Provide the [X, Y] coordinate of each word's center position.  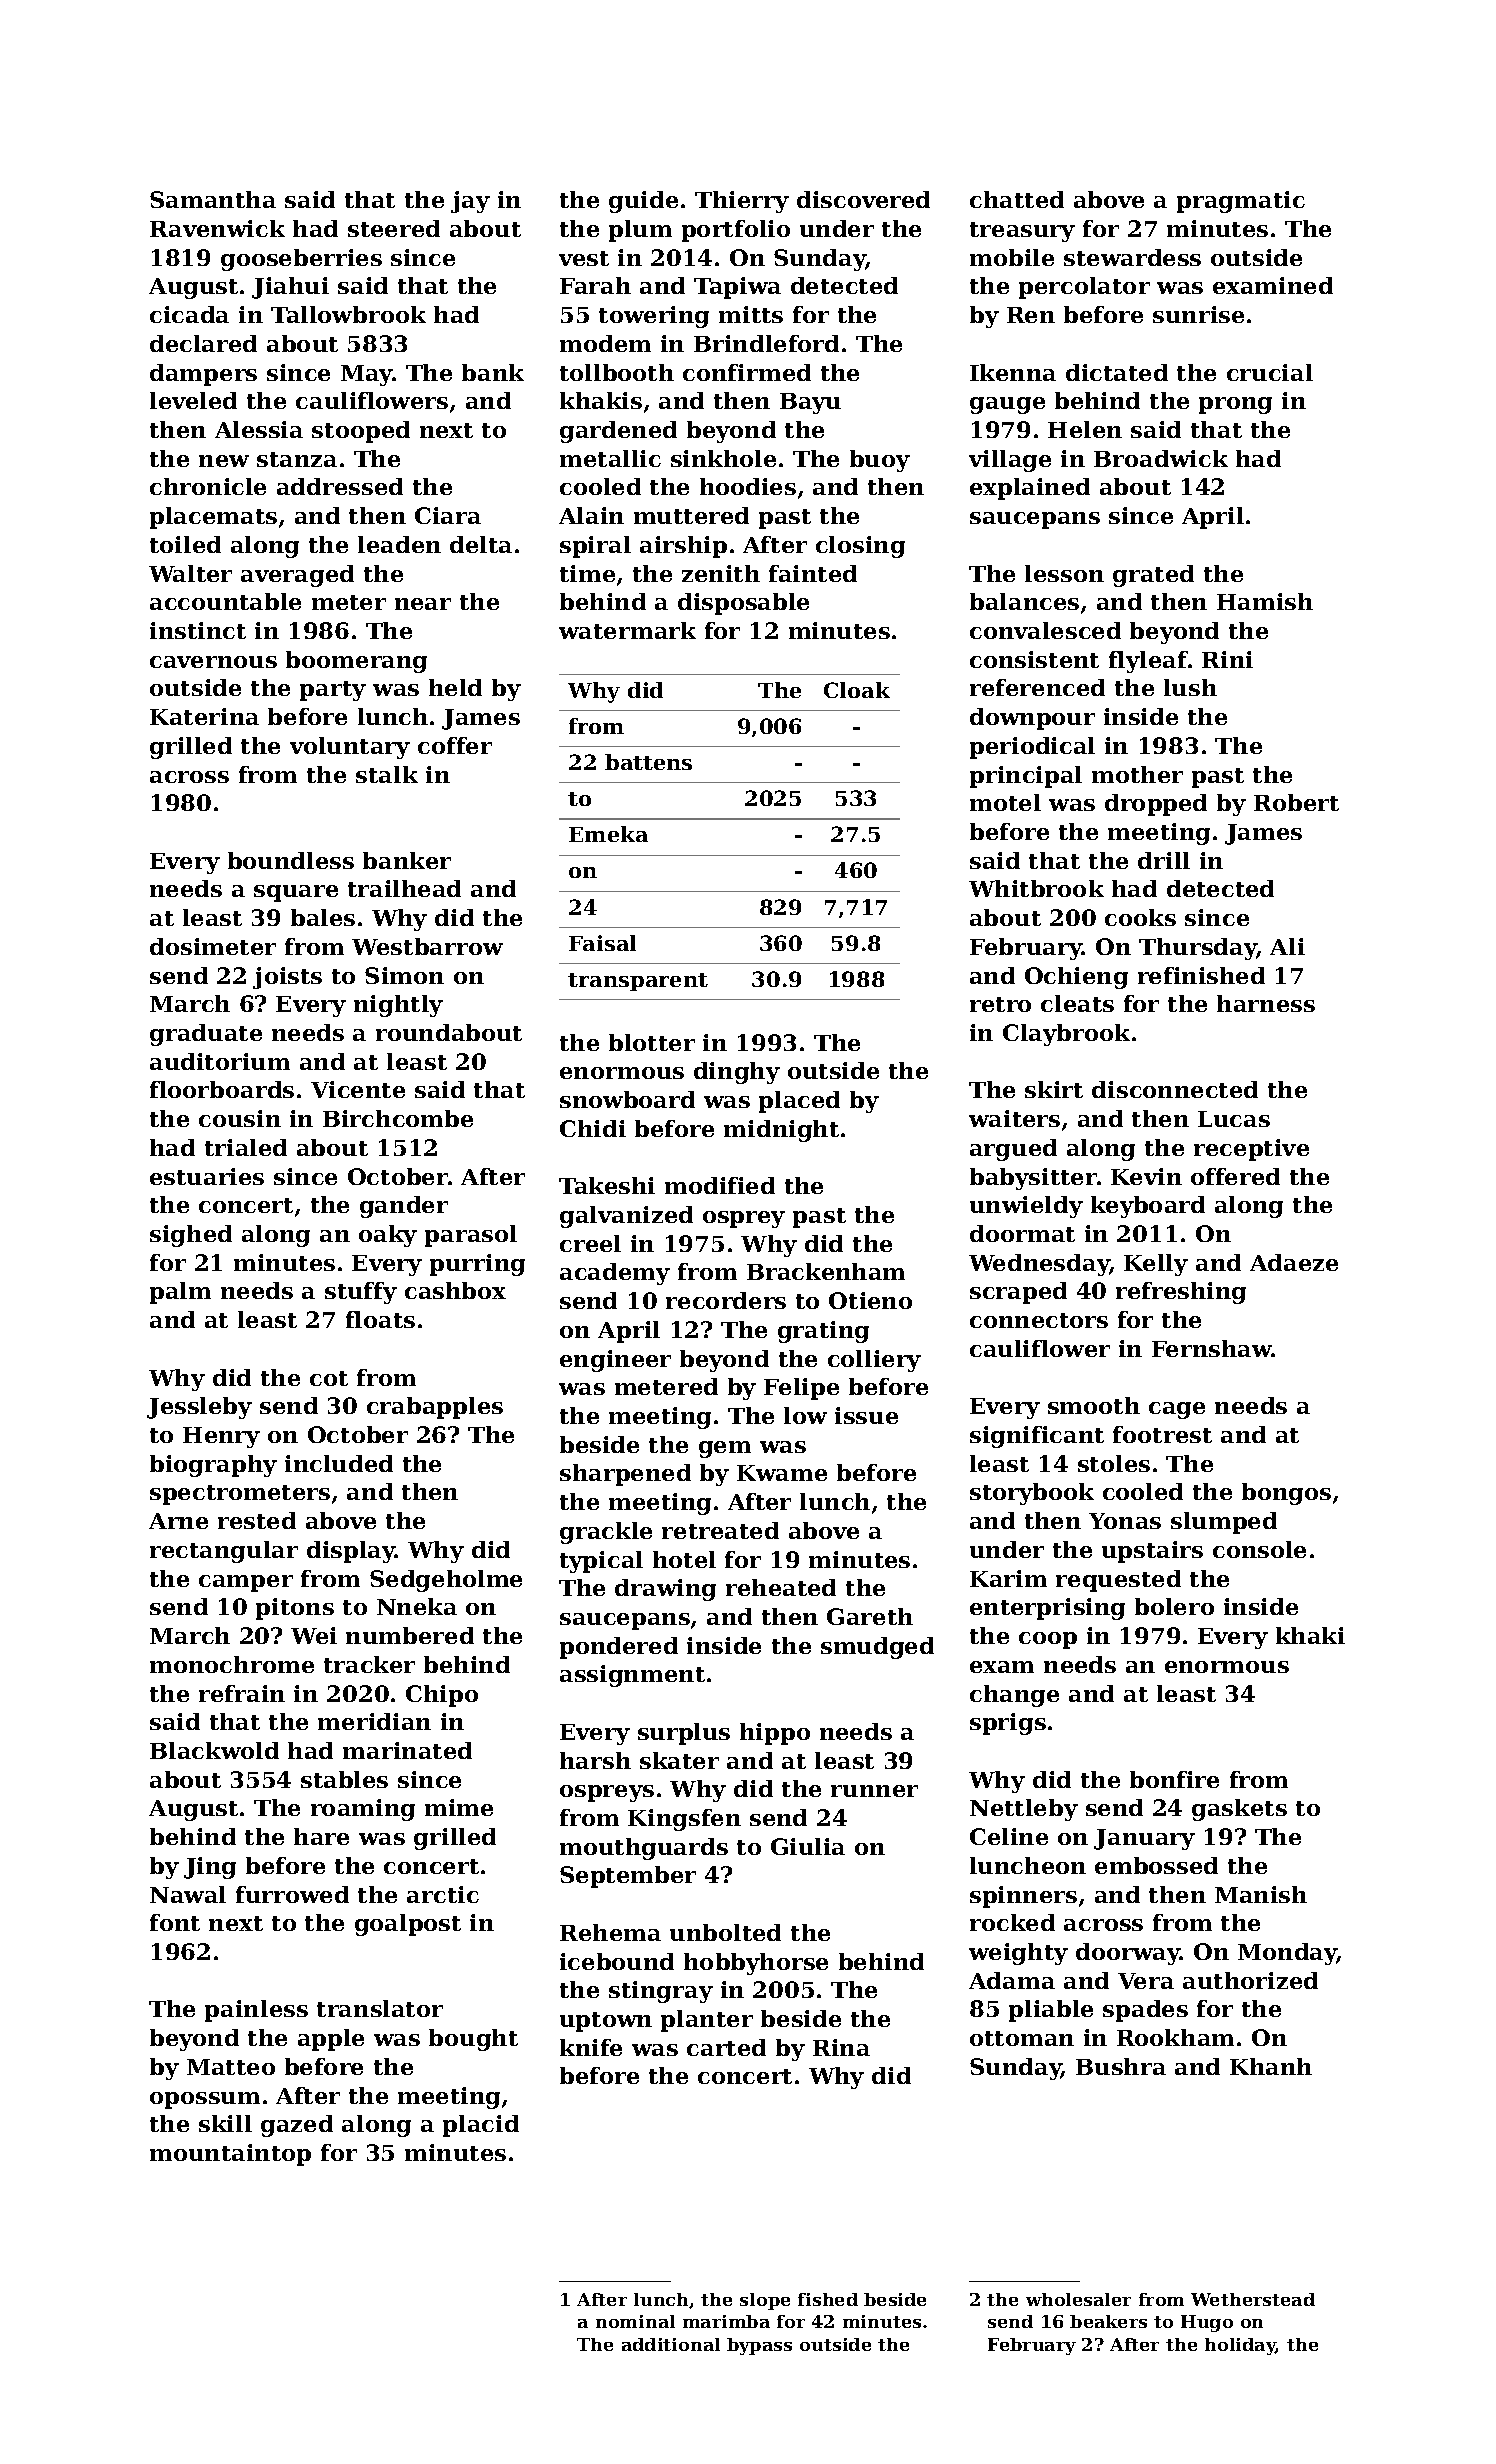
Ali [1287, 946]
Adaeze [1294, 1262]
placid [481, 2126]
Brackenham [826, 1271]
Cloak [857, 690]
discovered [863, 199]
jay [470, 202]
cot [329, 1378]
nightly [398, 1006]
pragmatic [1241, 202]
